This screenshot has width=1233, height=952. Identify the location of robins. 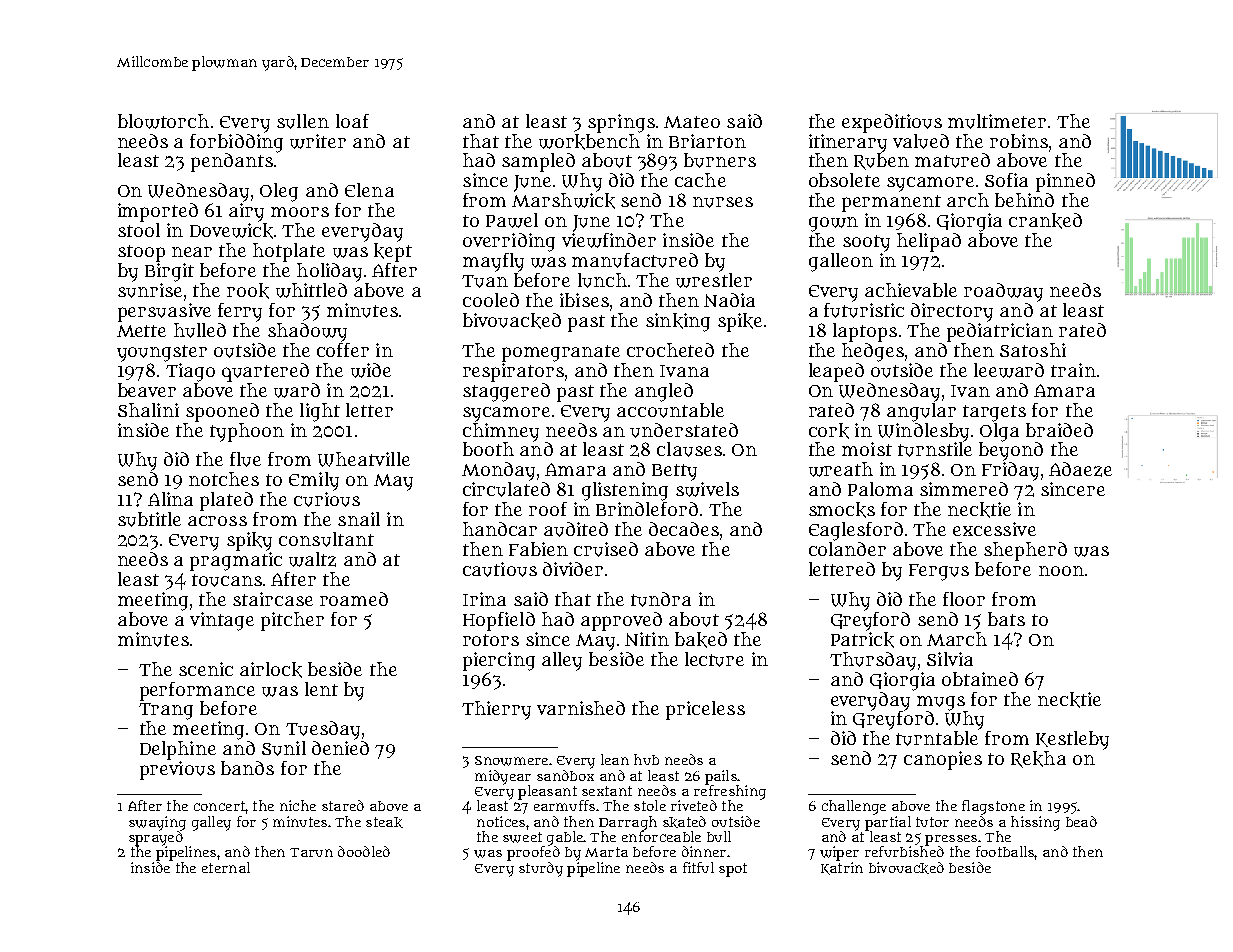
(1019, 141).
